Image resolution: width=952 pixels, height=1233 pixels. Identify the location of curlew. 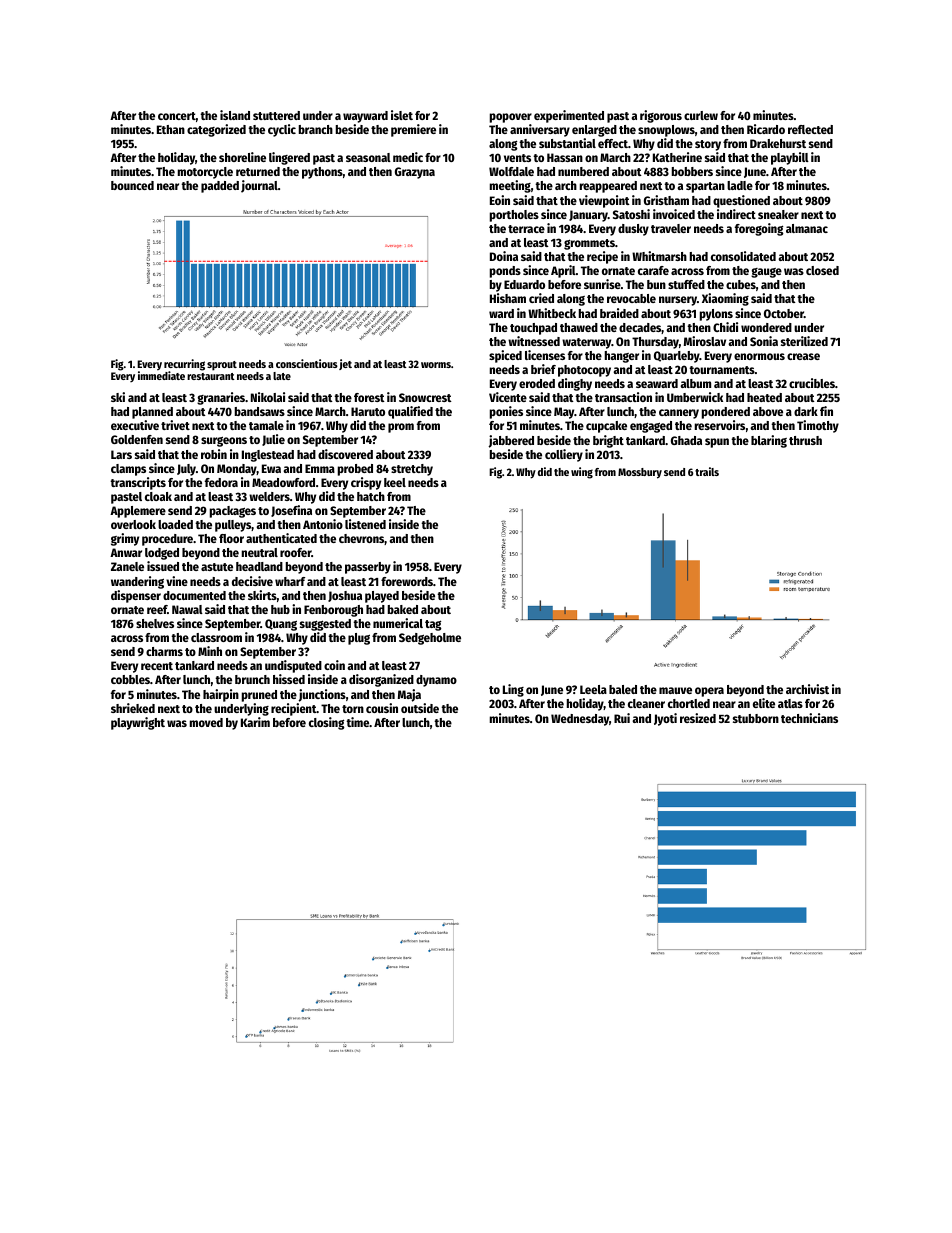
(701, 115).
